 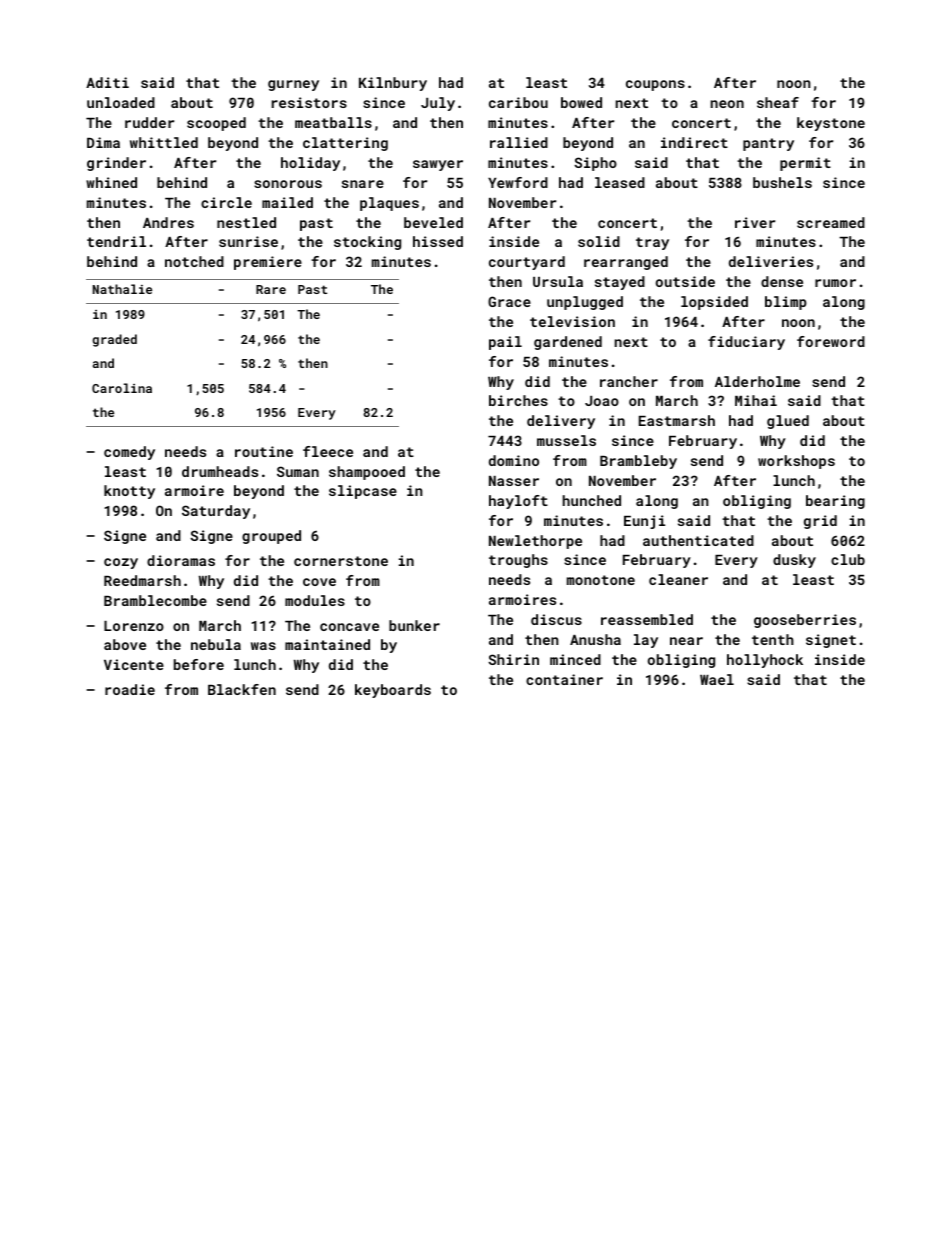 What do you see at coordinates (216, 512) in the page?
I see `Saturday` at bounding box center [216, 512].
